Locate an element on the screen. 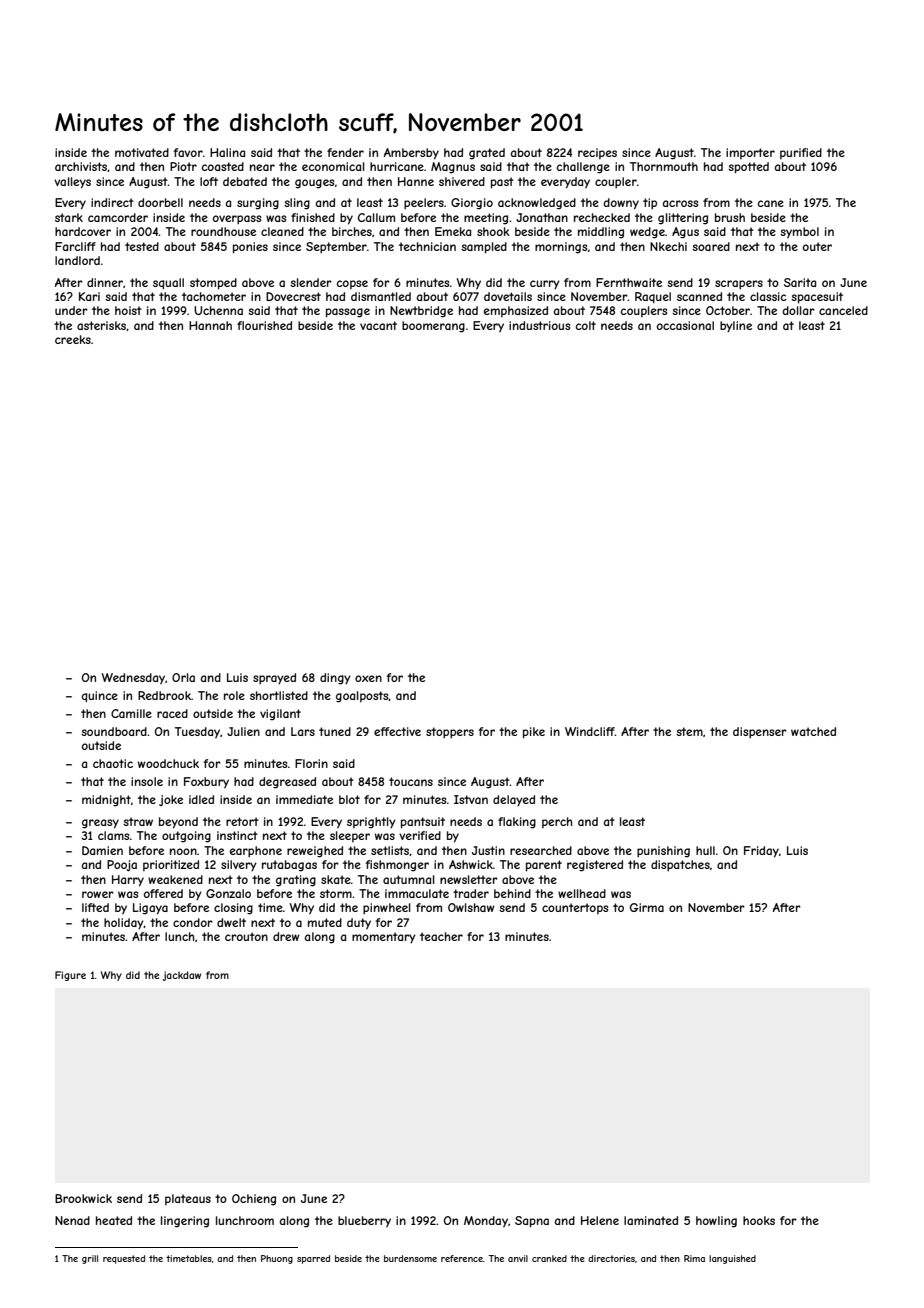 This screenshot has height=1308, width=924. byline is located at coordinates (736, 327).
